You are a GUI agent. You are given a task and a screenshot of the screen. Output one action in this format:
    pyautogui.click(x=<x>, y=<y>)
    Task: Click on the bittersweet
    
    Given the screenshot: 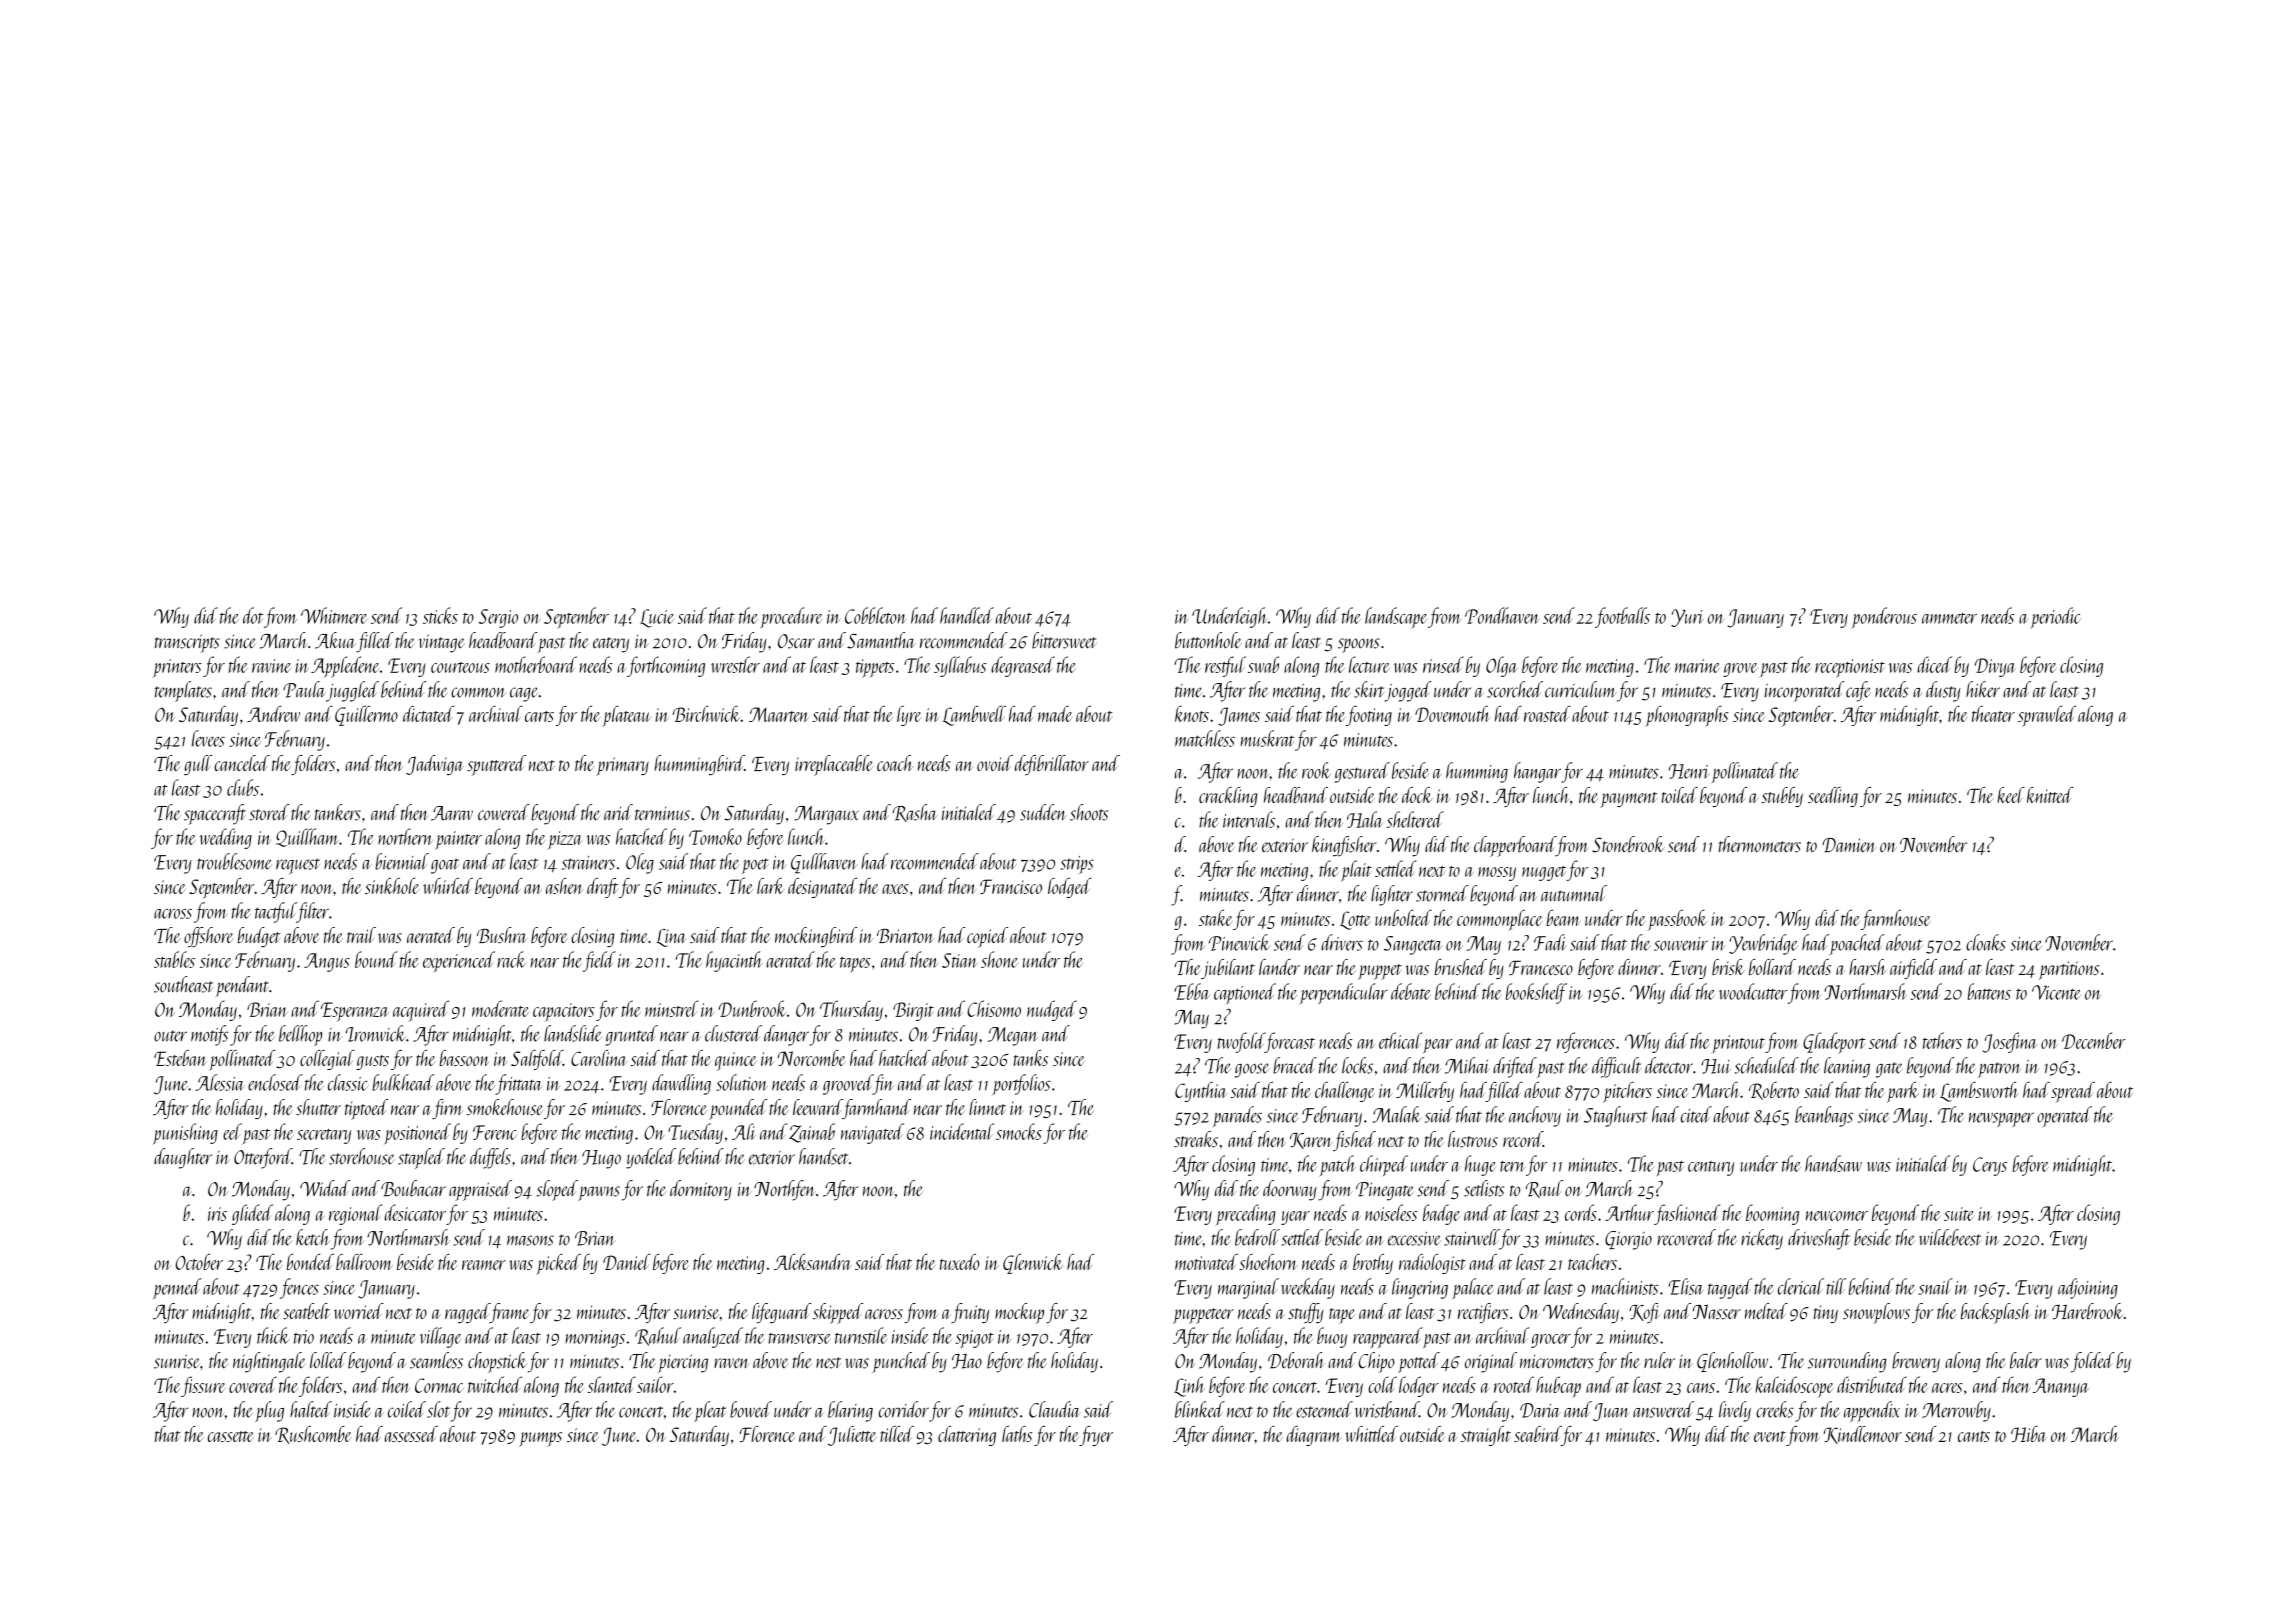 What is the action you would take?
    pyautogui.click(x=1064, y=640)
